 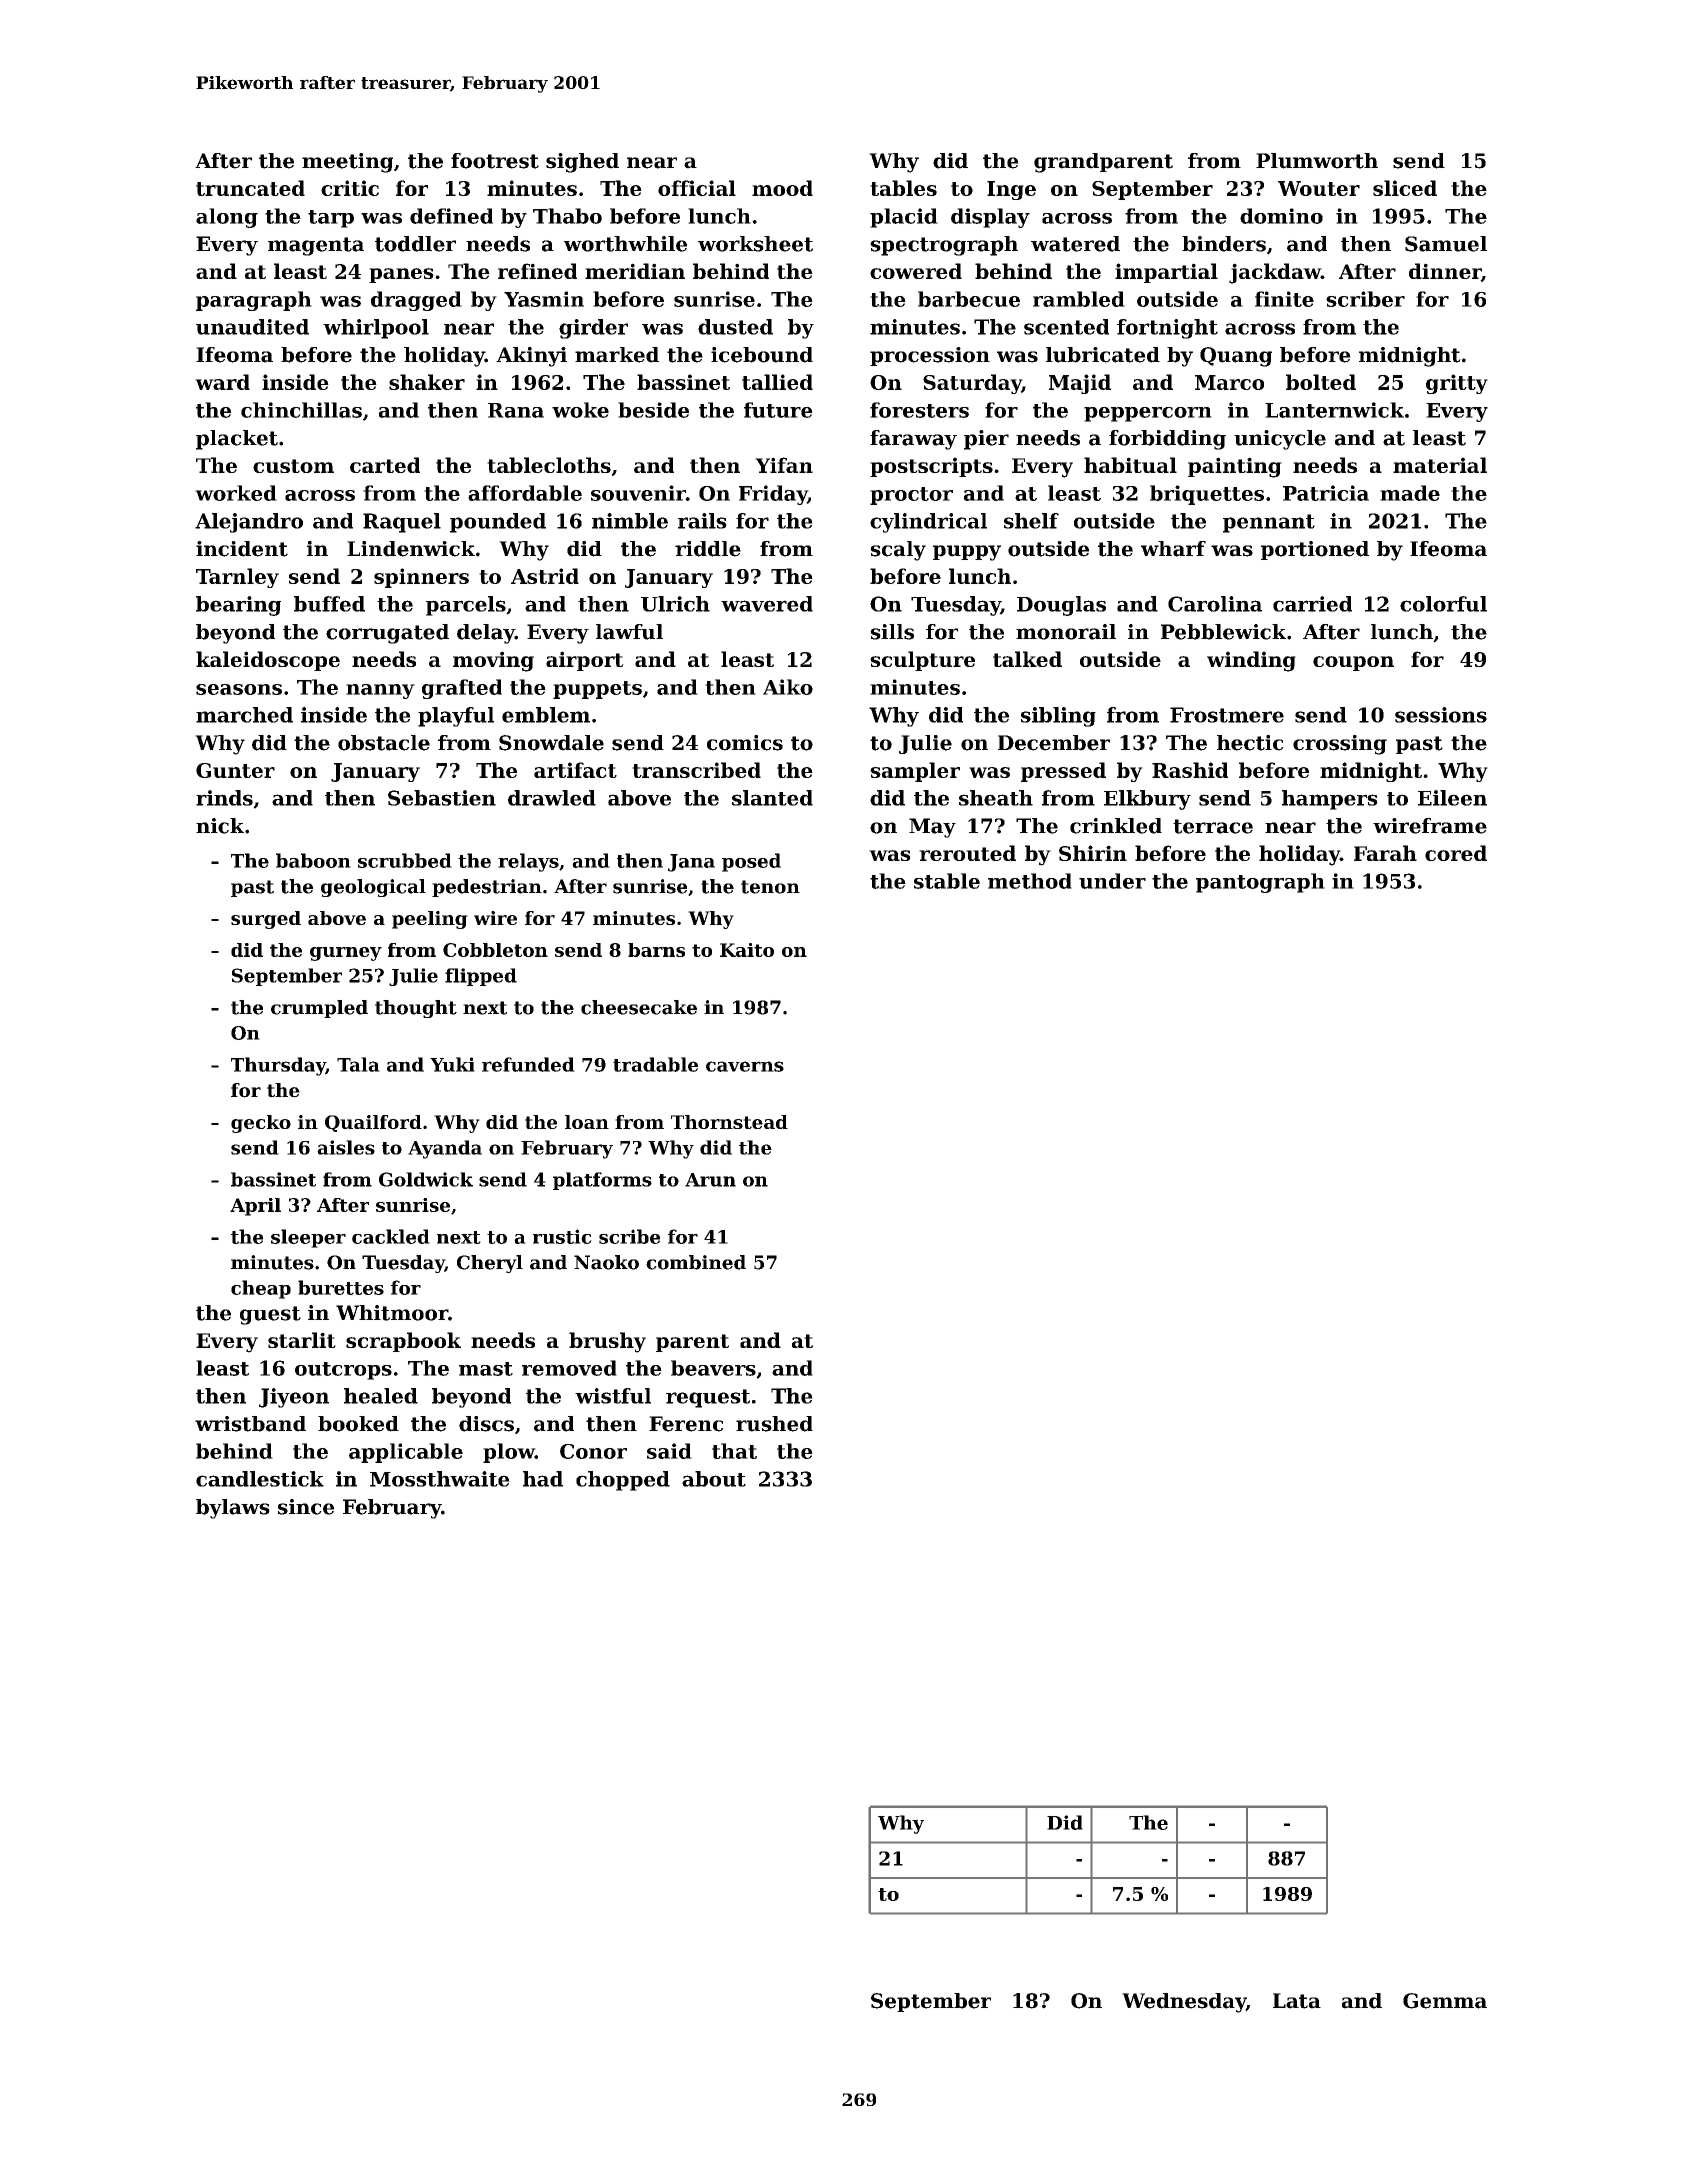 I want to click on Plumworth, so click(x=1317, y=161).
